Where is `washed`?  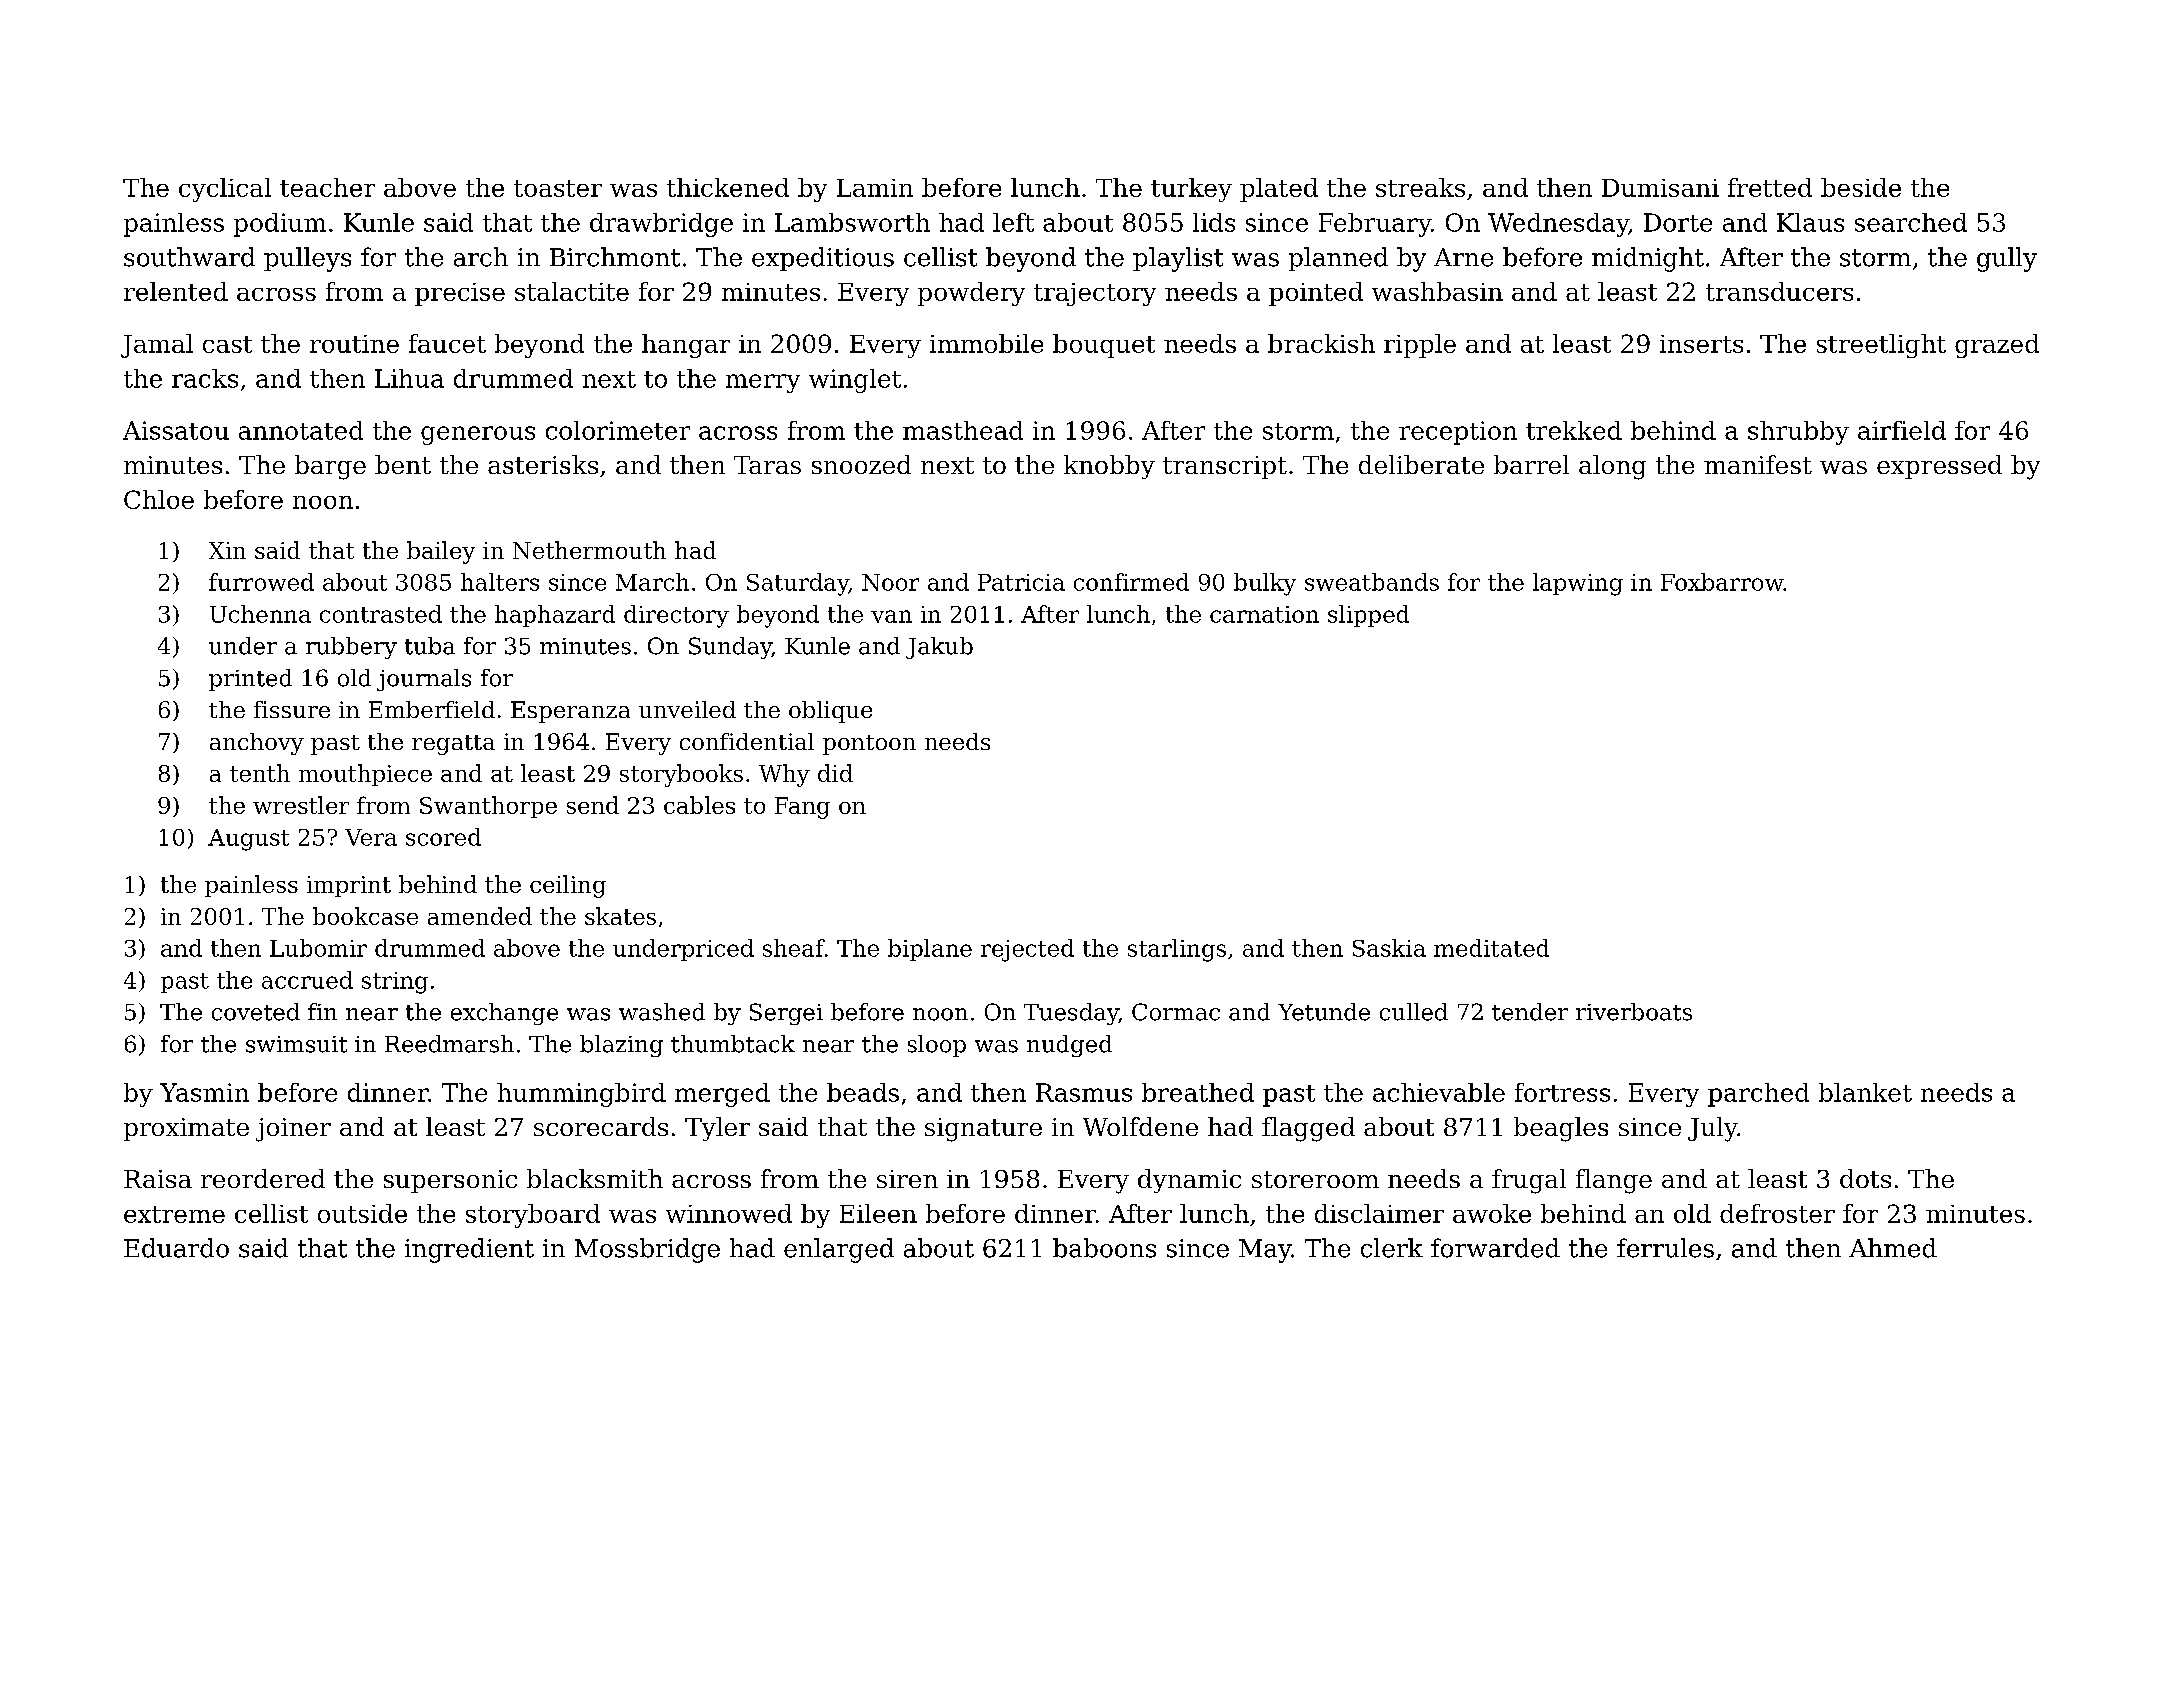 washed is located at coordinates (662, 1012).
